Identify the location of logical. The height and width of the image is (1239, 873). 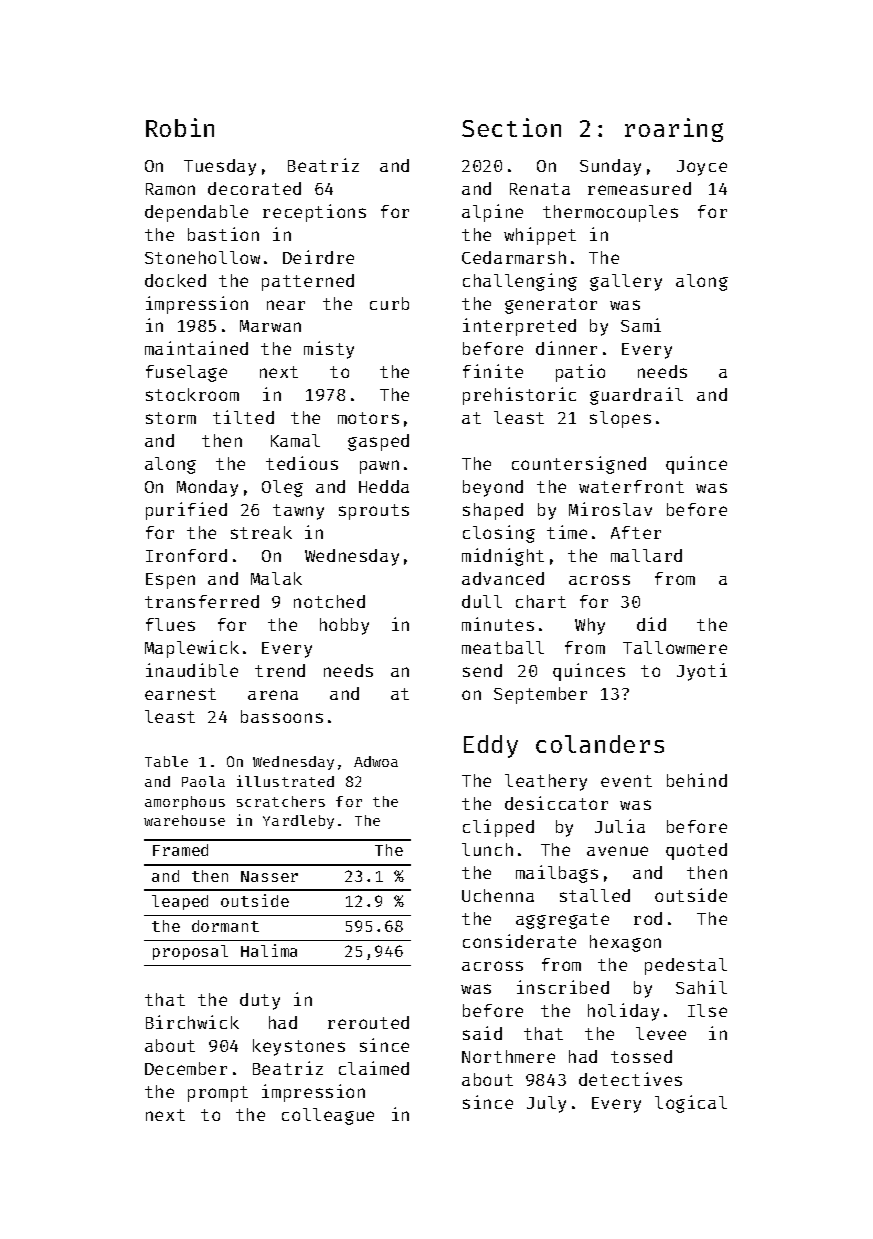
(691, 1104).
